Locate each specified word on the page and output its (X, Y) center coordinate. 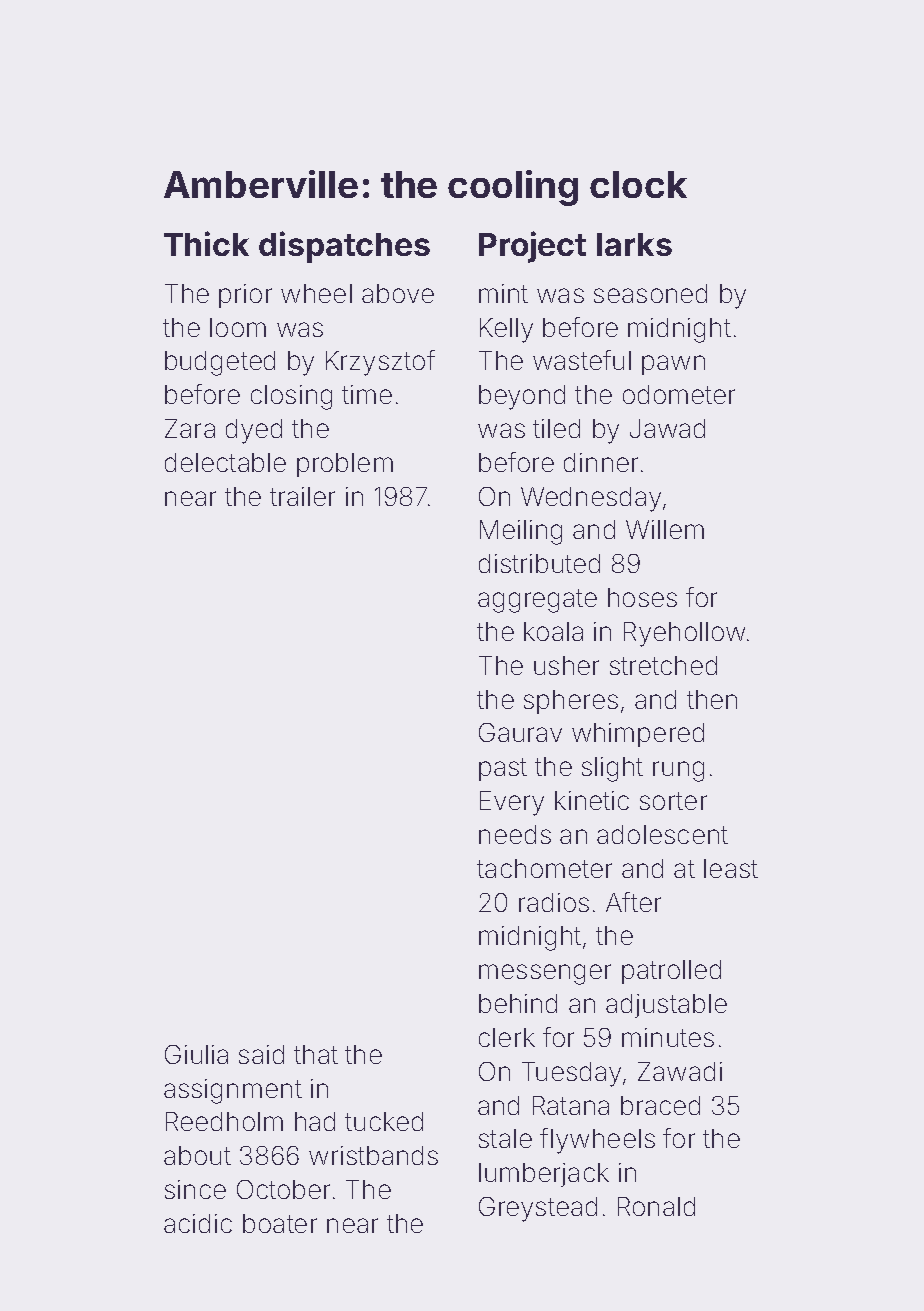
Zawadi (680, 1071)
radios (554, 902)
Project (532, 247)
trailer (302, 496)
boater (280, 1223)
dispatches (344, 247)
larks (634, 244)
